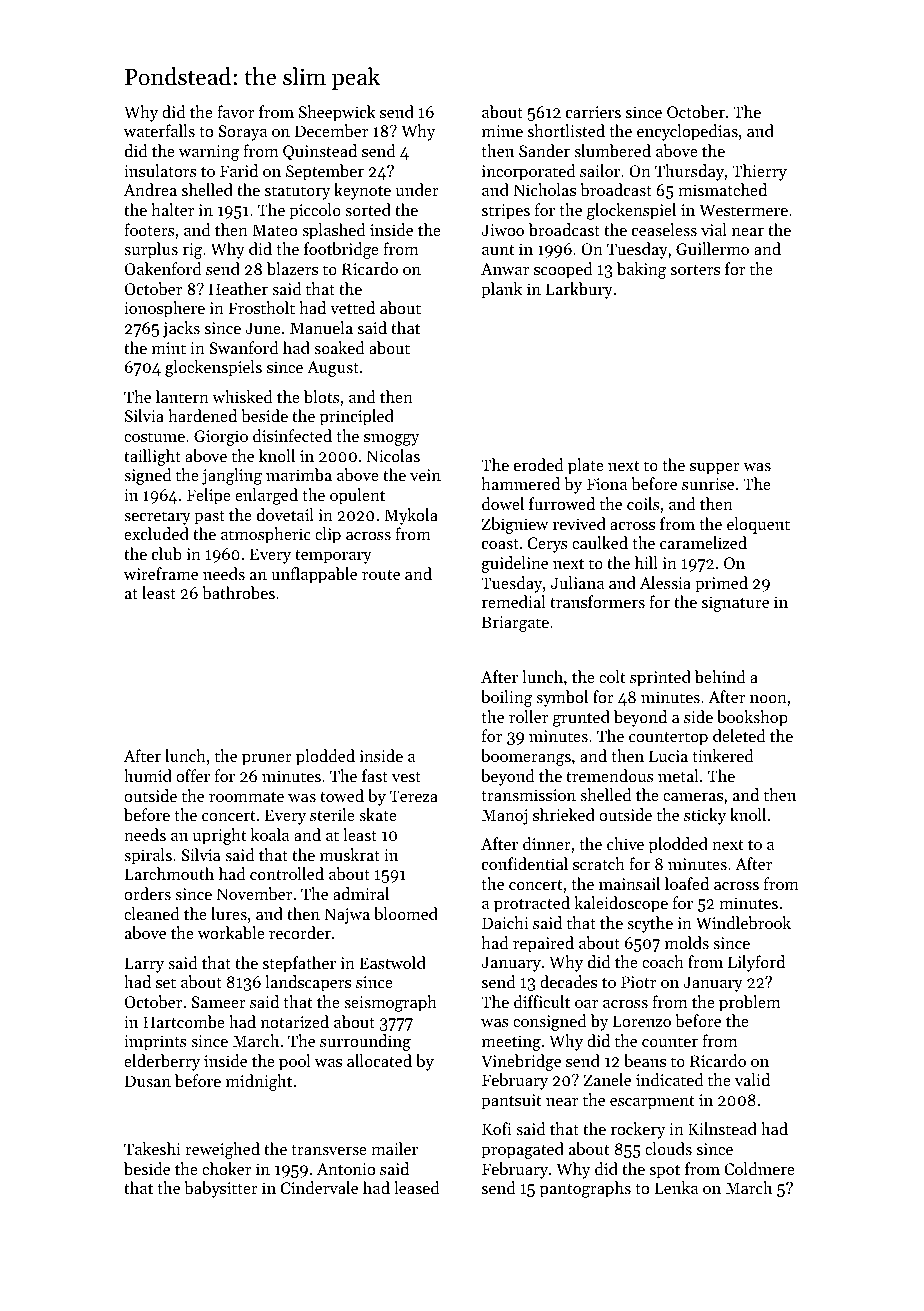 The width and height of the screenshot is (924, 1311). What do you see at coordinates (563, 270) in the screenshot?
I see `scooped` at bounding box center [563, 270].
